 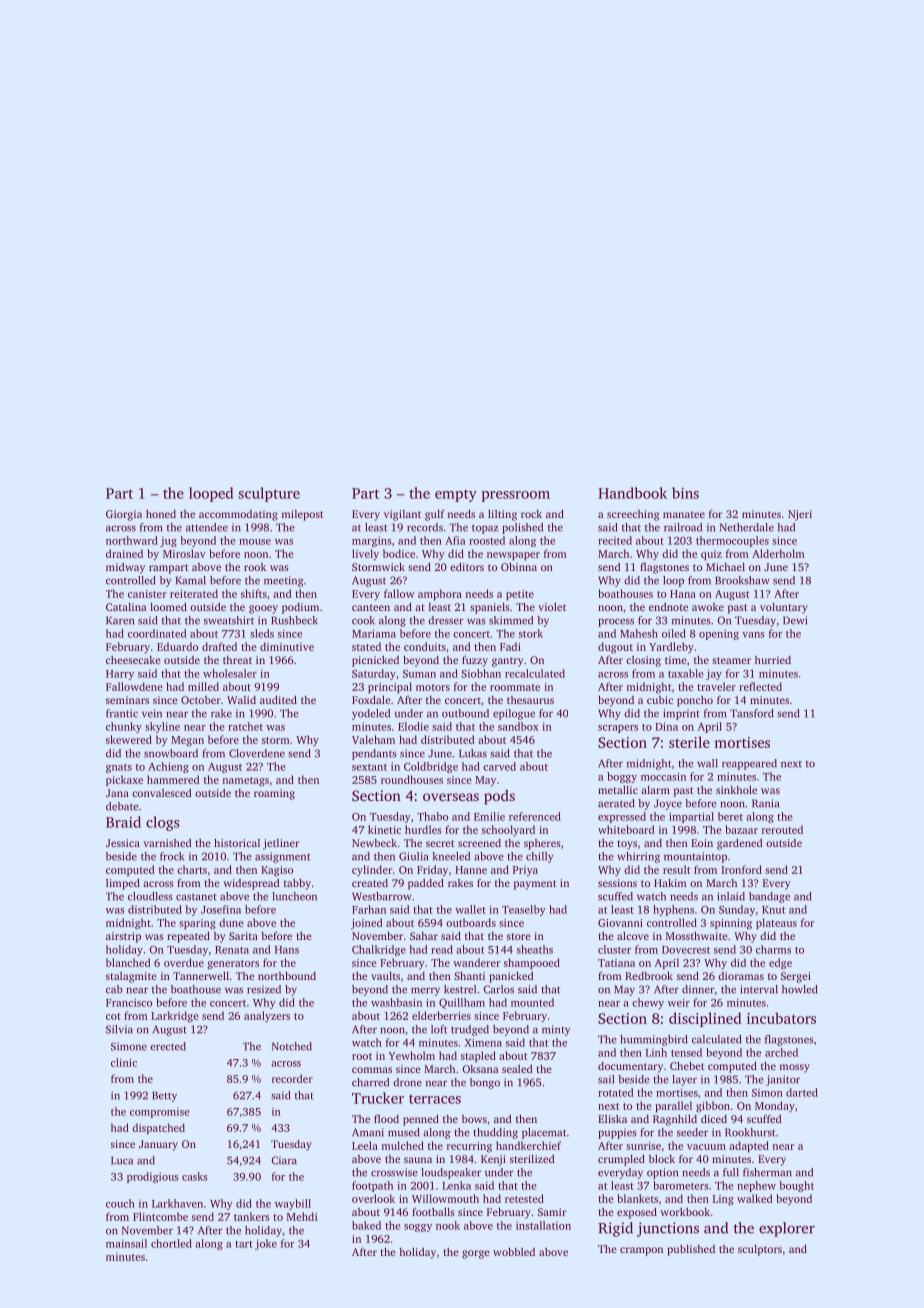 I want to click on sculptors, so click(x=760, y=1250).
